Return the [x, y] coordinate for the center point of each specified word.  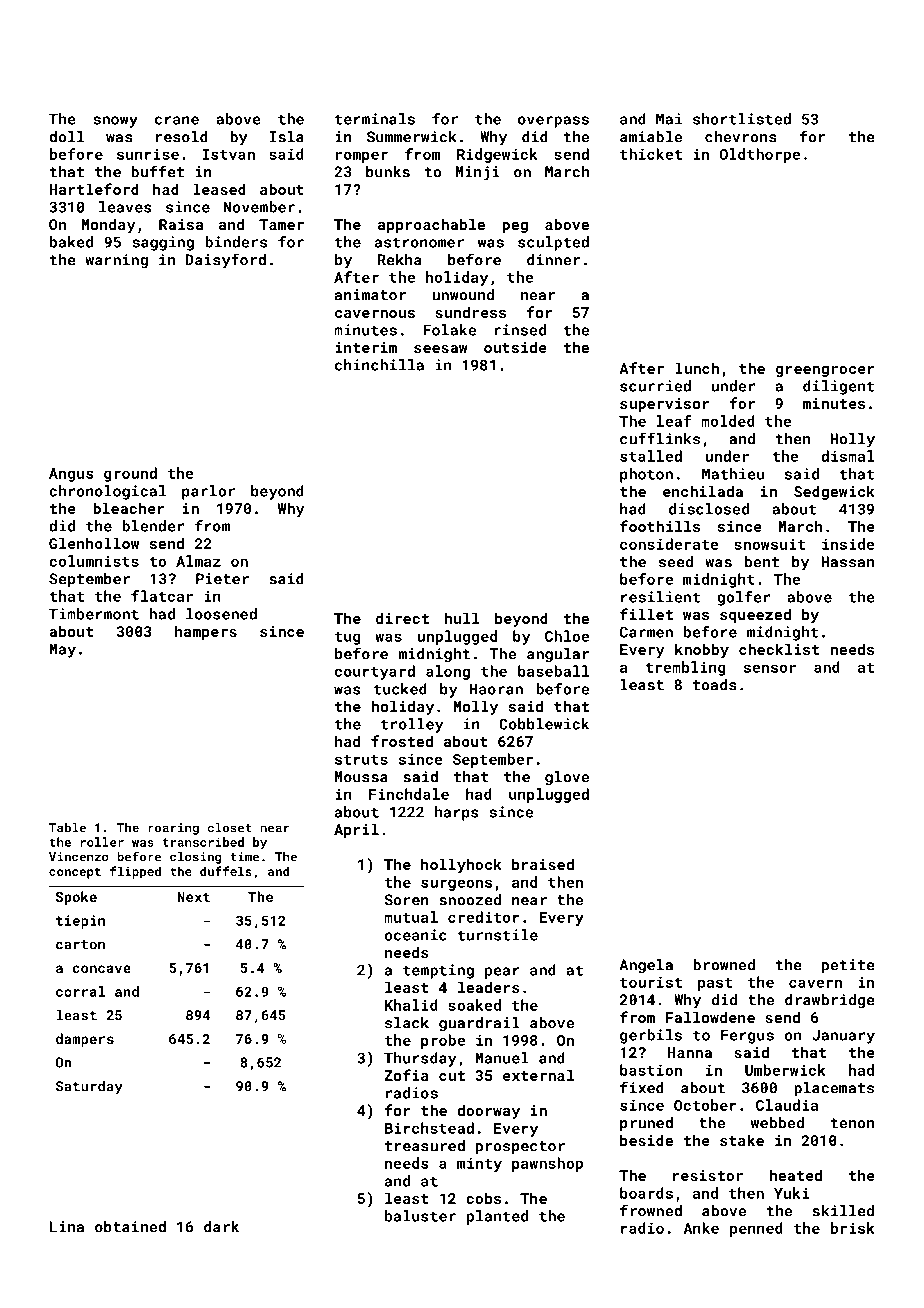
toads [715, 685]
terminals [375, 119]
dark [221, 1227]
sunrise [148, 154]
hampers [206, 632]
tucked [400, 689]
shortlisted [742, 119]
